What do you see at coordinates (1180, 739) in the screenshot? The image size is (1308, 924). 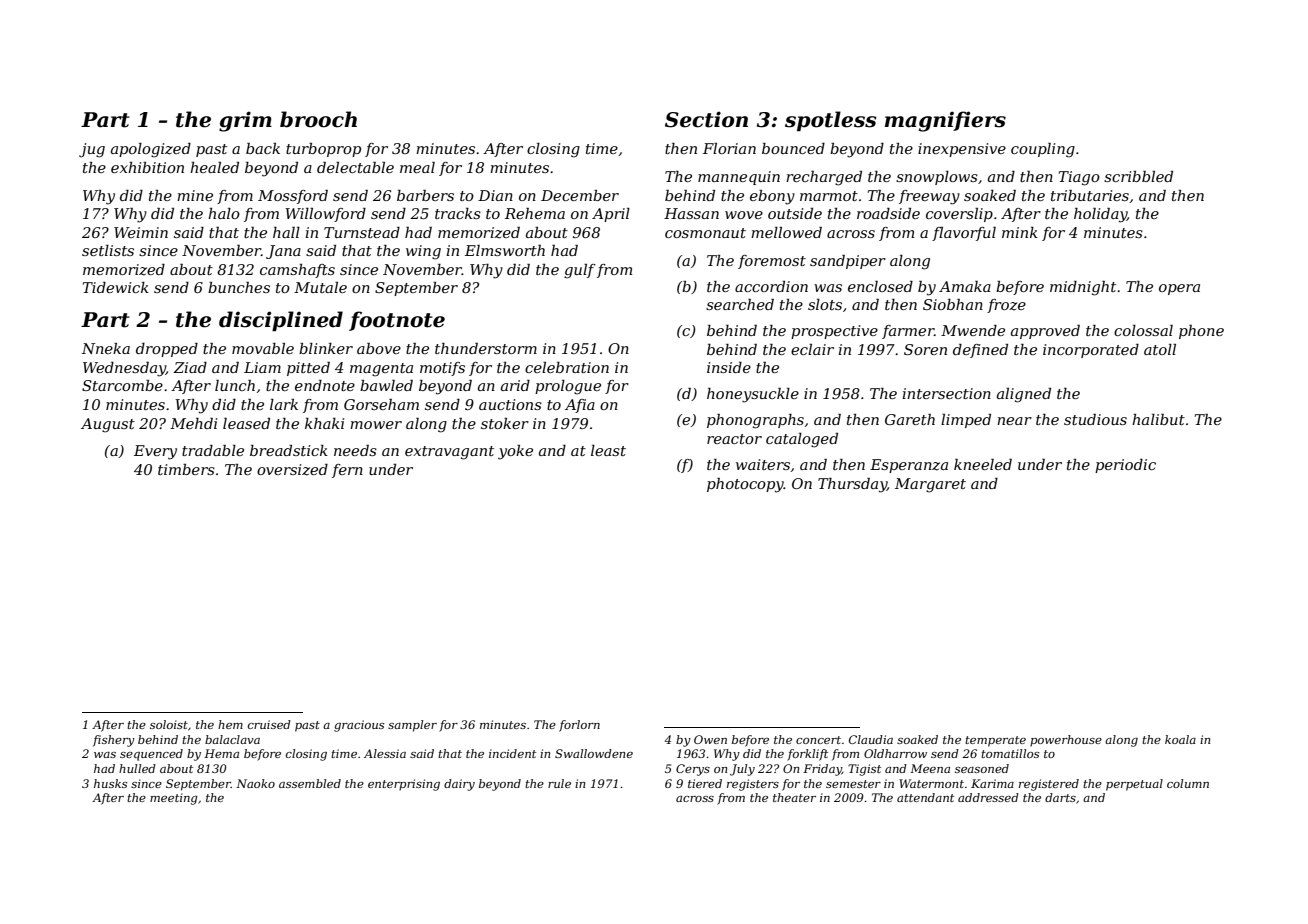 I see `koala` at bounding box center [1180, 739].
